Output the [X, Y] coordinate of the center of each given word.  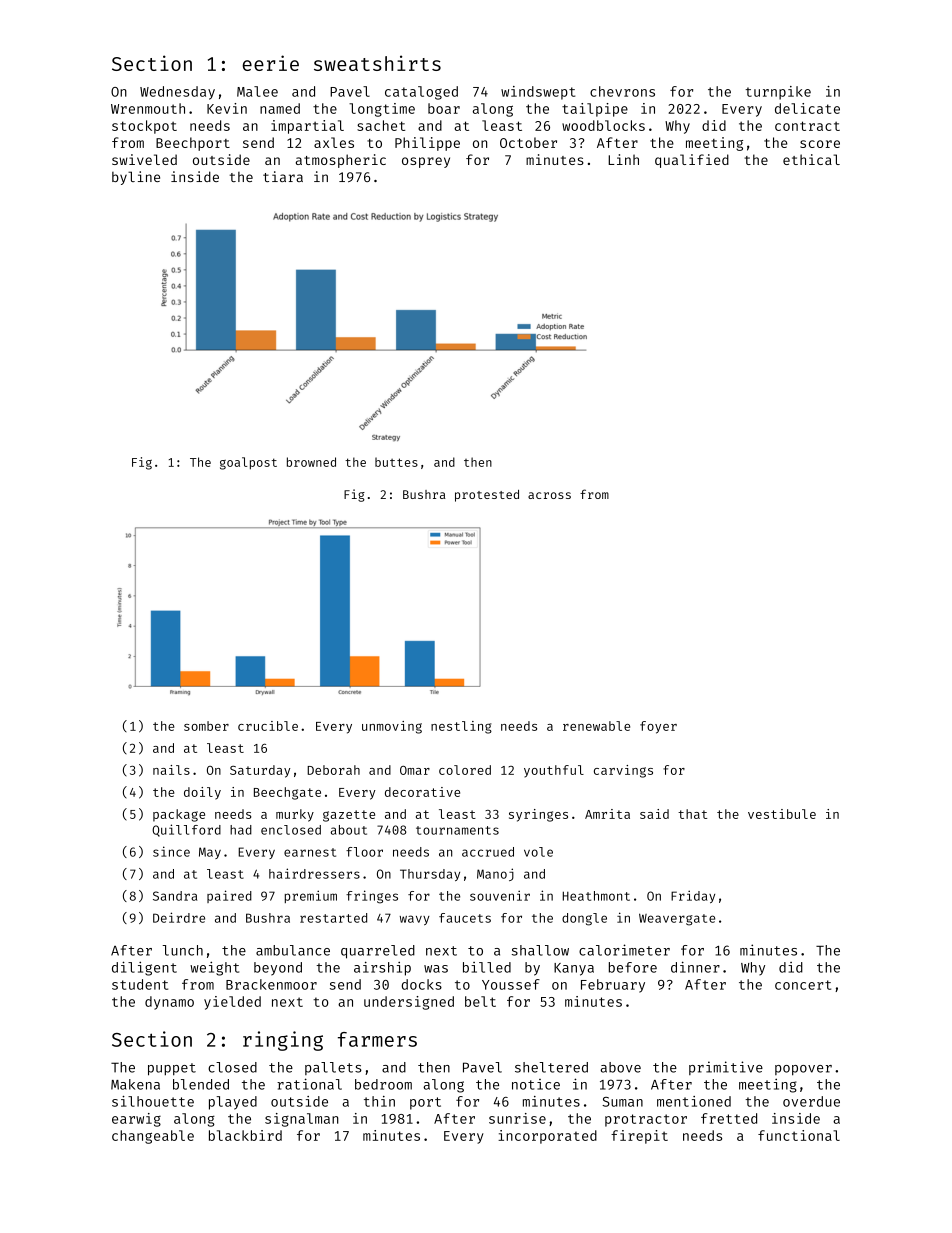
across [549, 495]
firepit [639, 1137]
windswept [538, 93]
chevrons [622, 91]
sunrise [517, 1118]
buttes [396, 462]
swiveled [144, 159]
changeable [153, 1137]
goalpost [248, 463]
